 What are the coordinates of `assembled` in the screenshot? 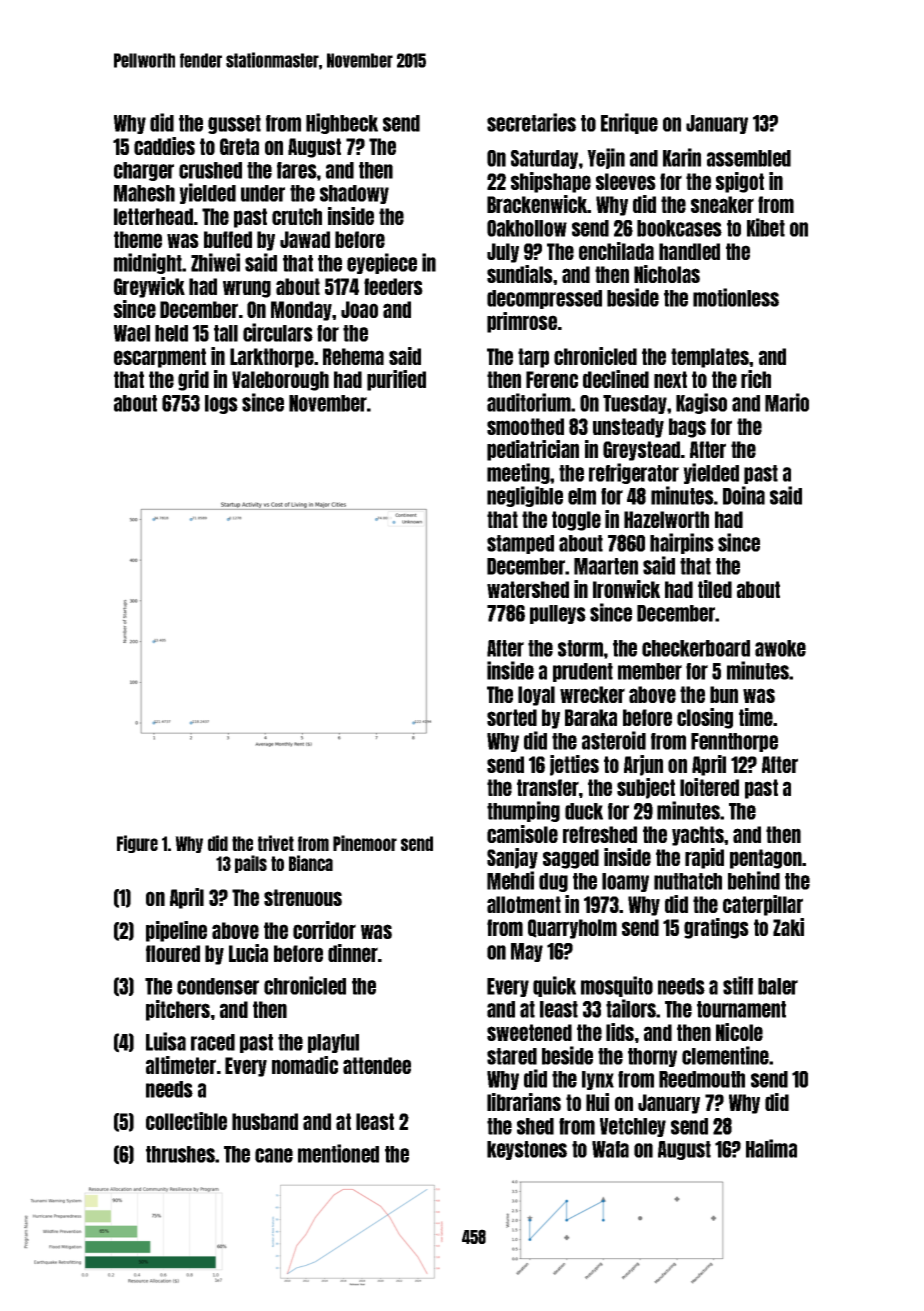 It's located at (749, 158).
